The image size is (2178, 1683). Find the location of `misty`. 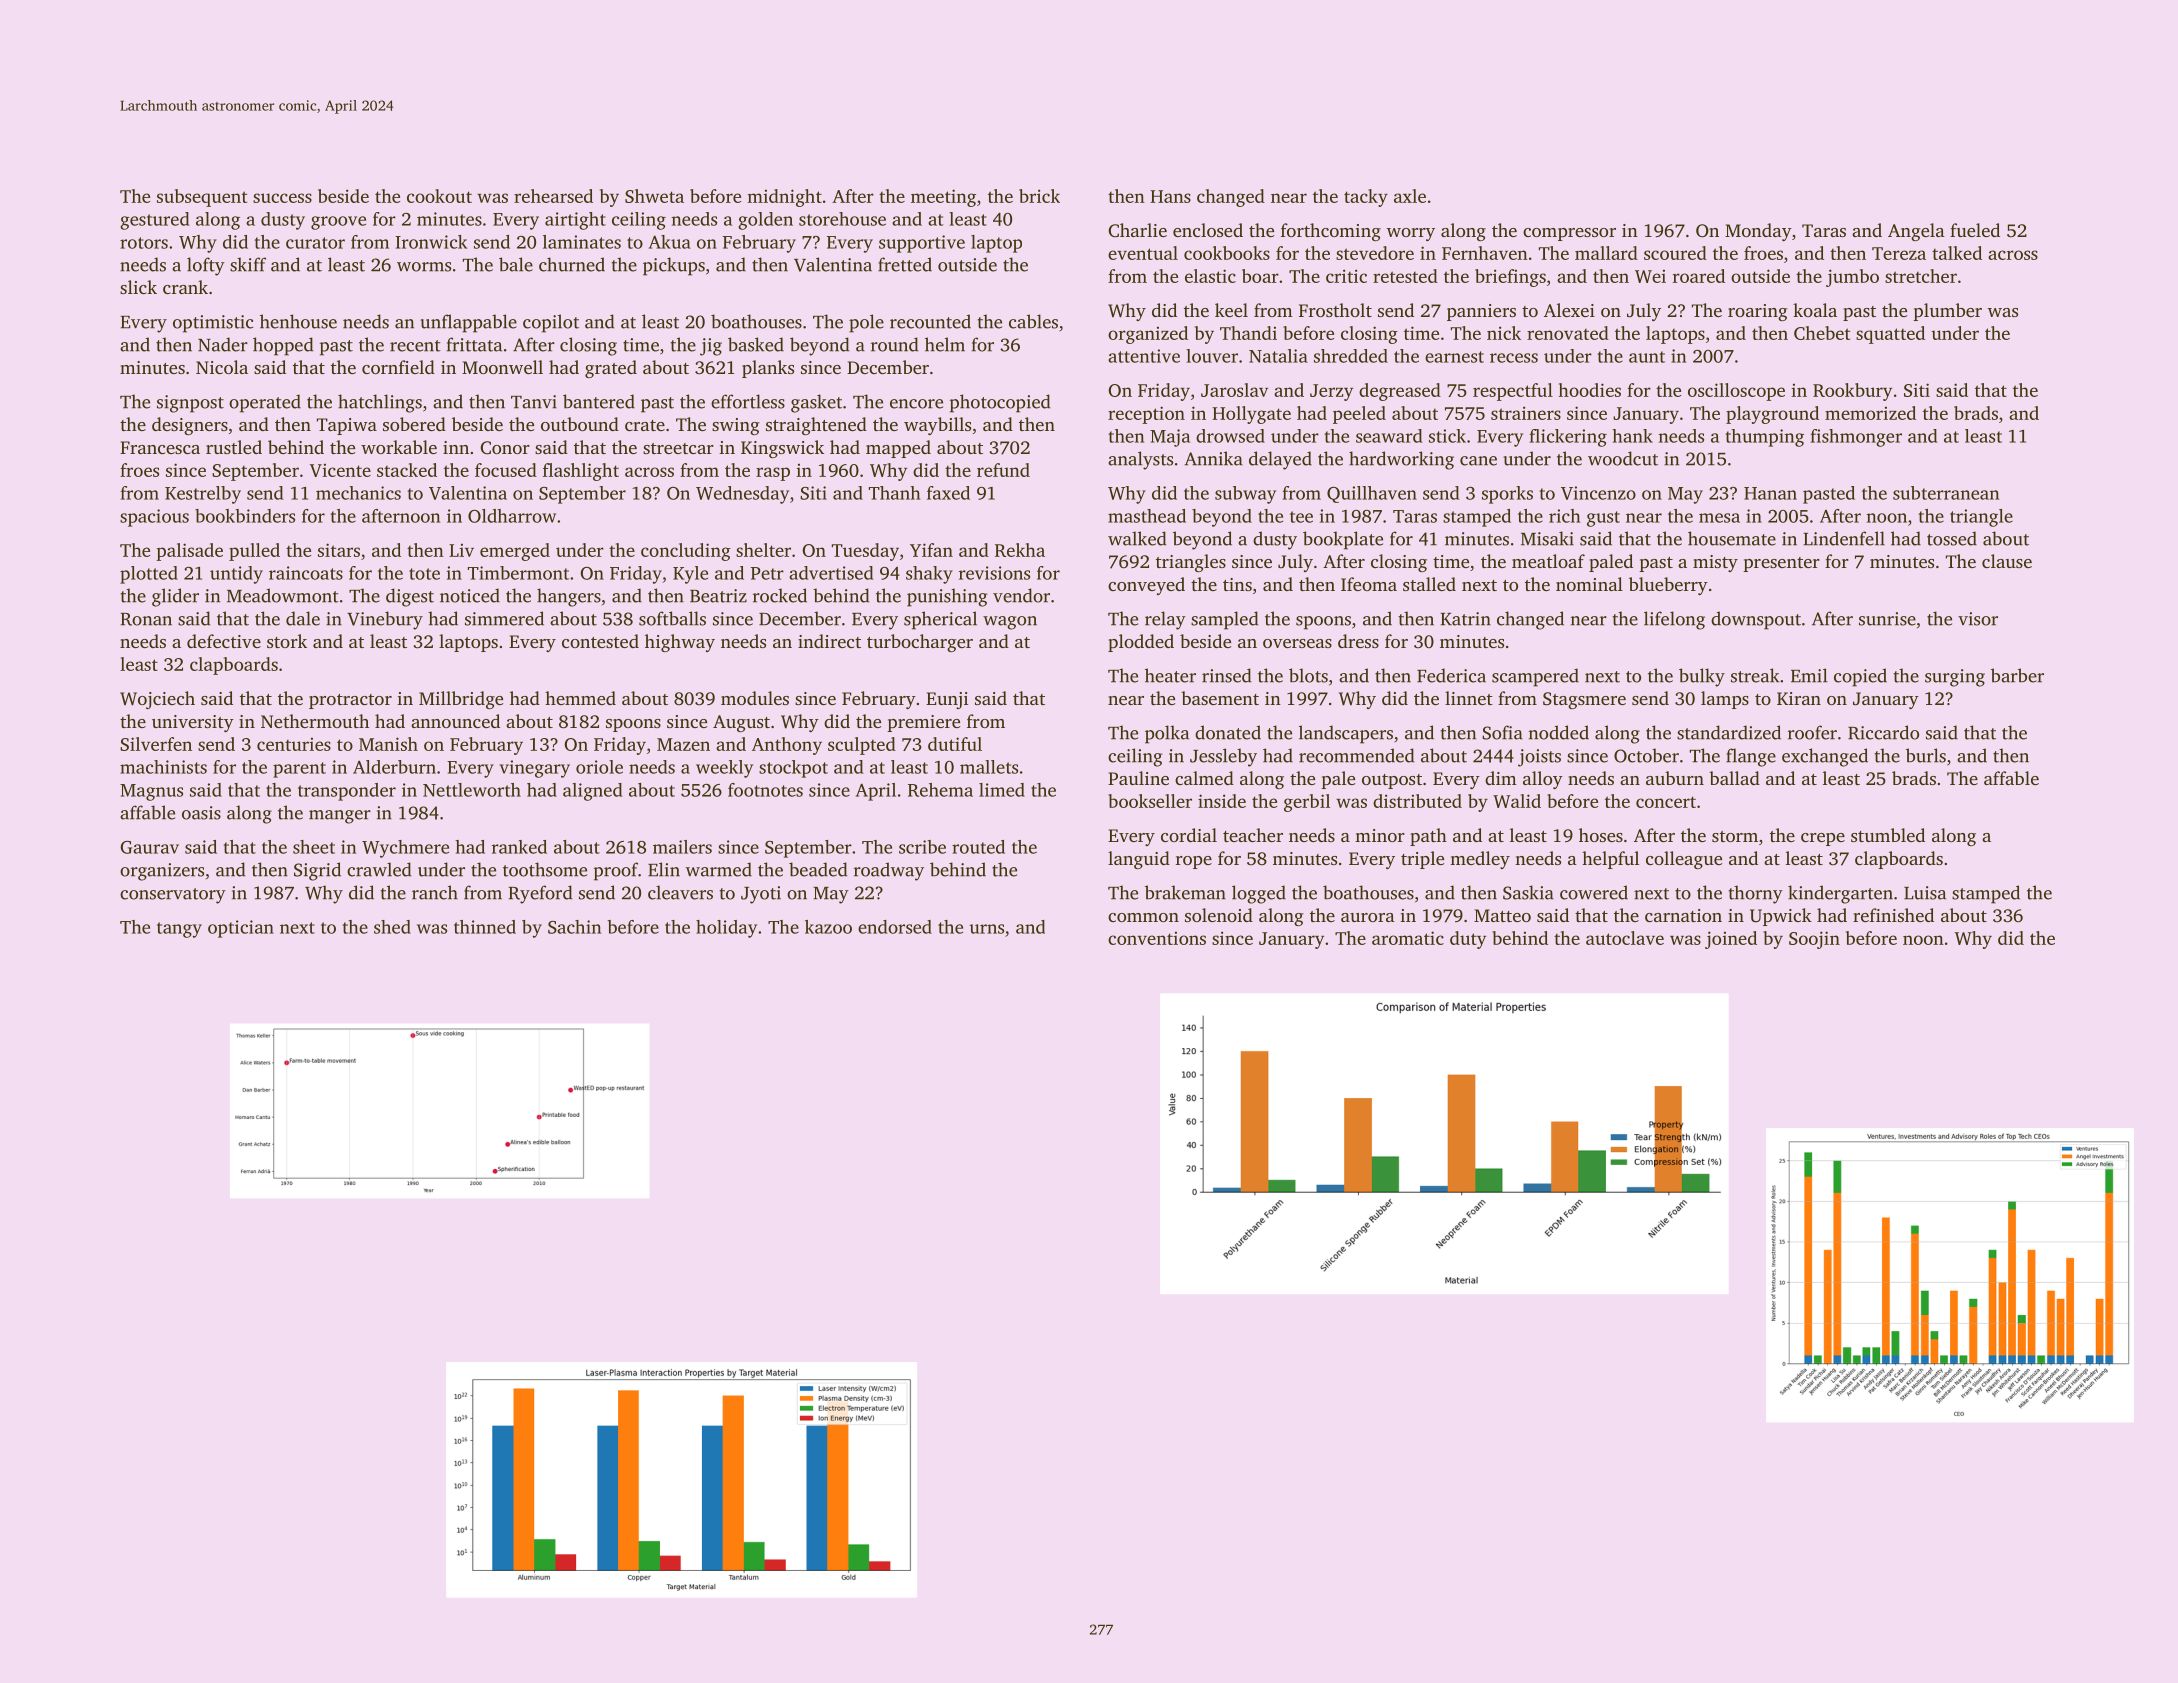

misty is located at coordinates (1715, 563).
